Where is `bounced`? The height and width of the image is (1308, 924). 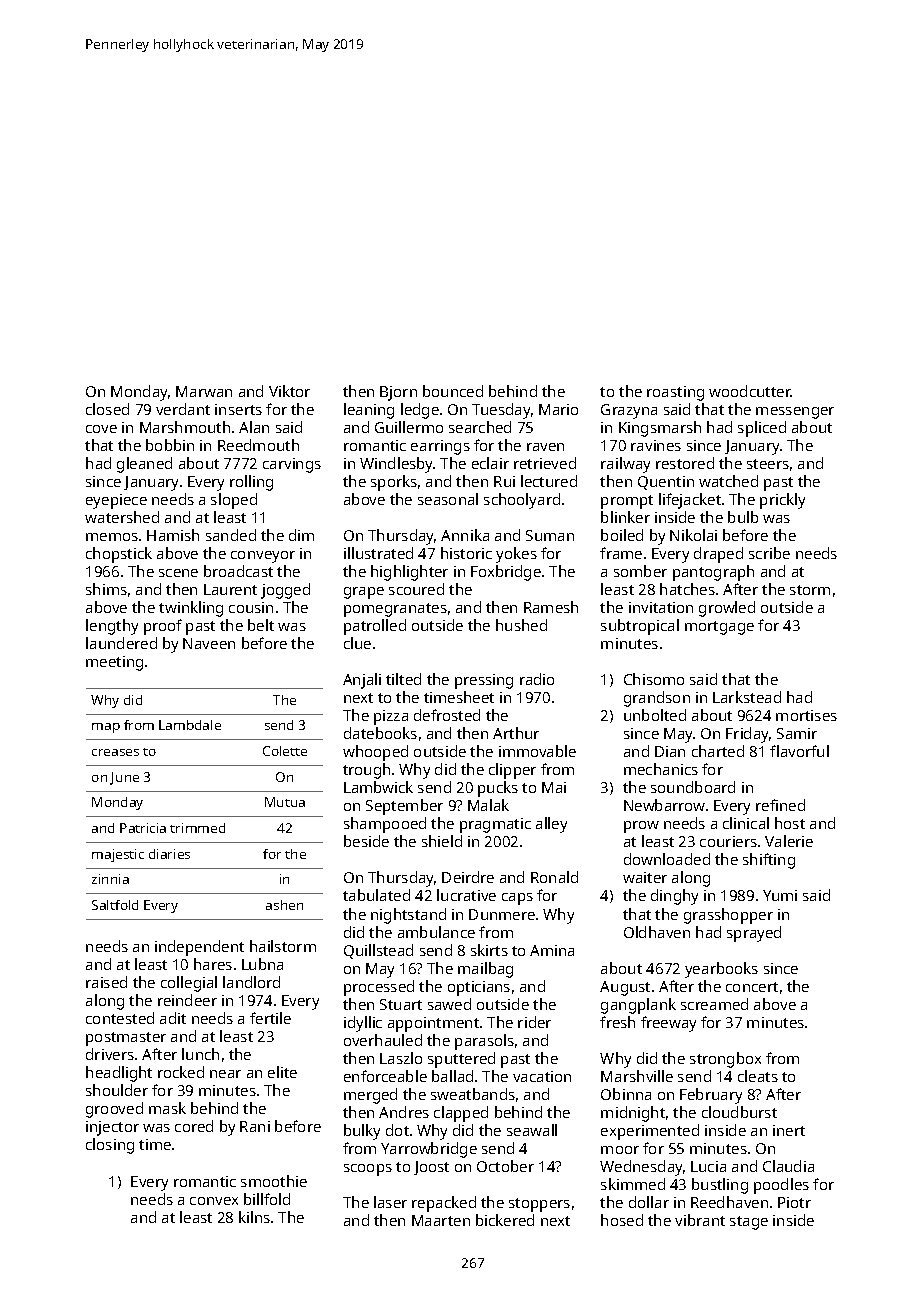
bounced is located at coordinates (453, 391).
